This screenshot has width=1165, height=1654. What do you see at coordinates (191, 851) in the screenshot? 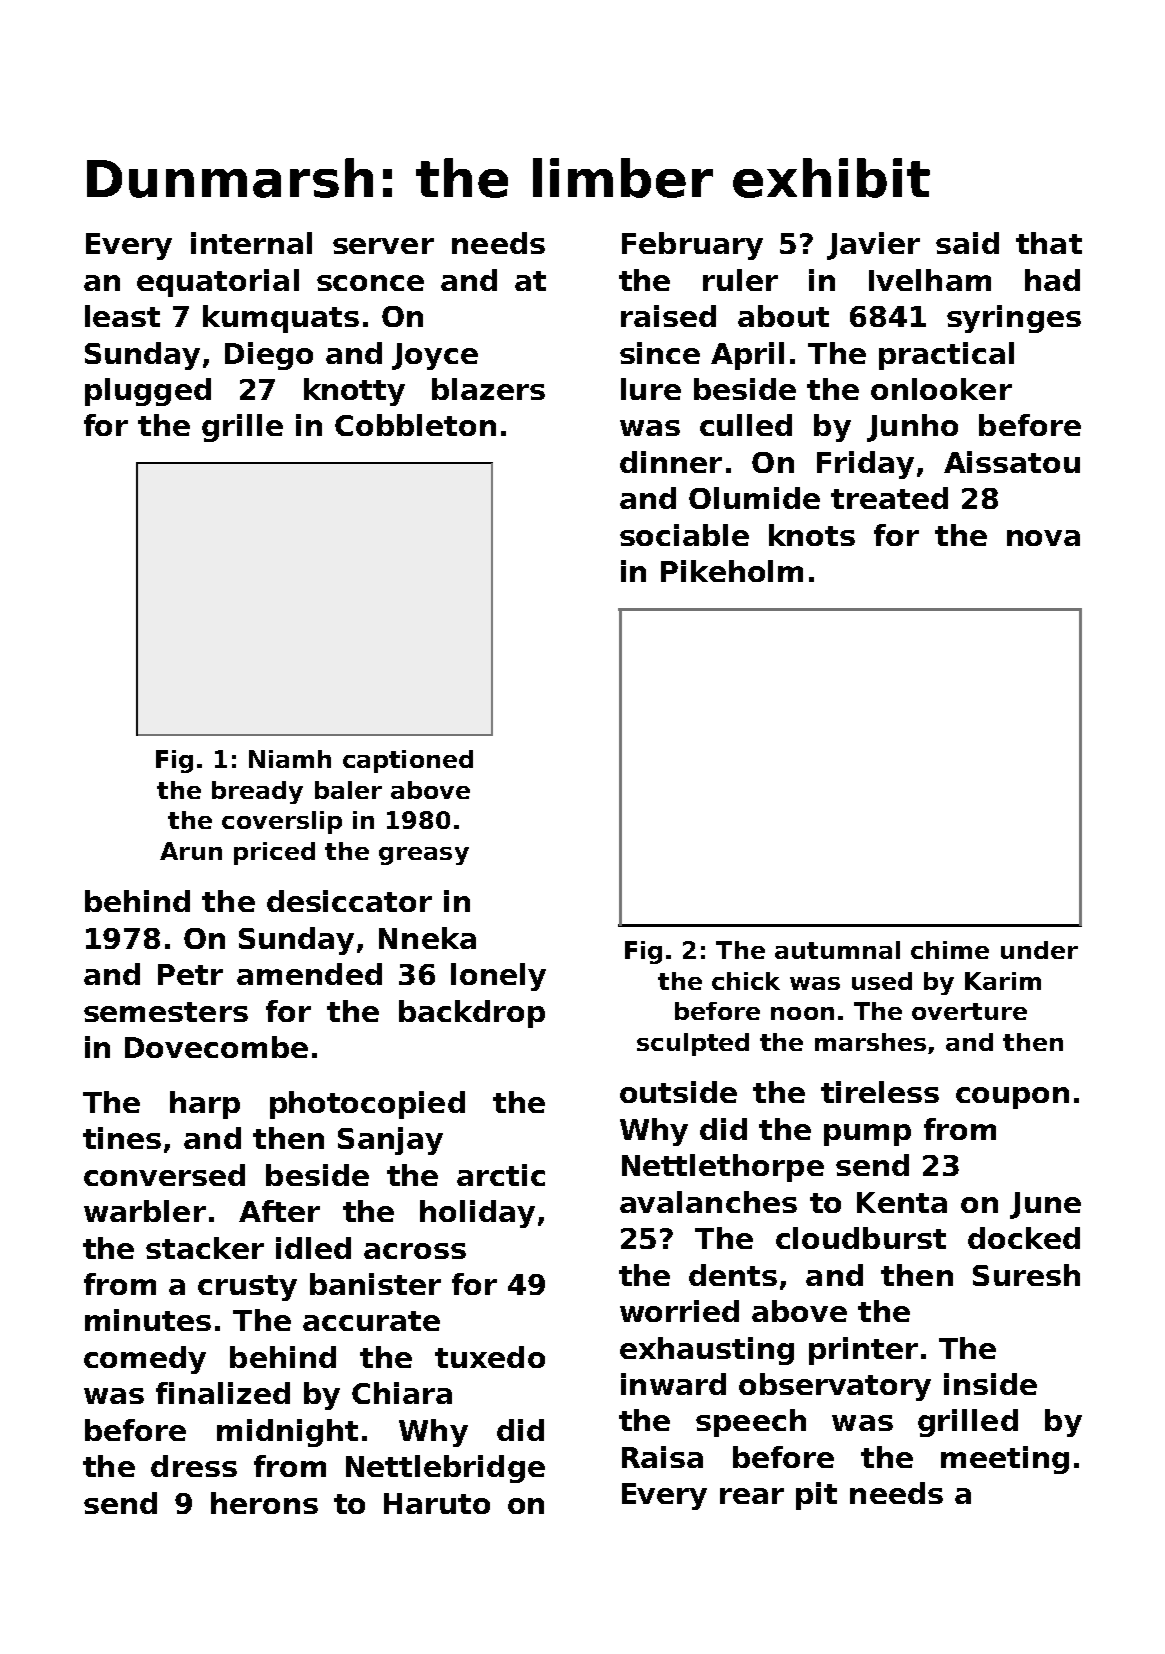
I see `Arun` at bounding box center [191, 851].
